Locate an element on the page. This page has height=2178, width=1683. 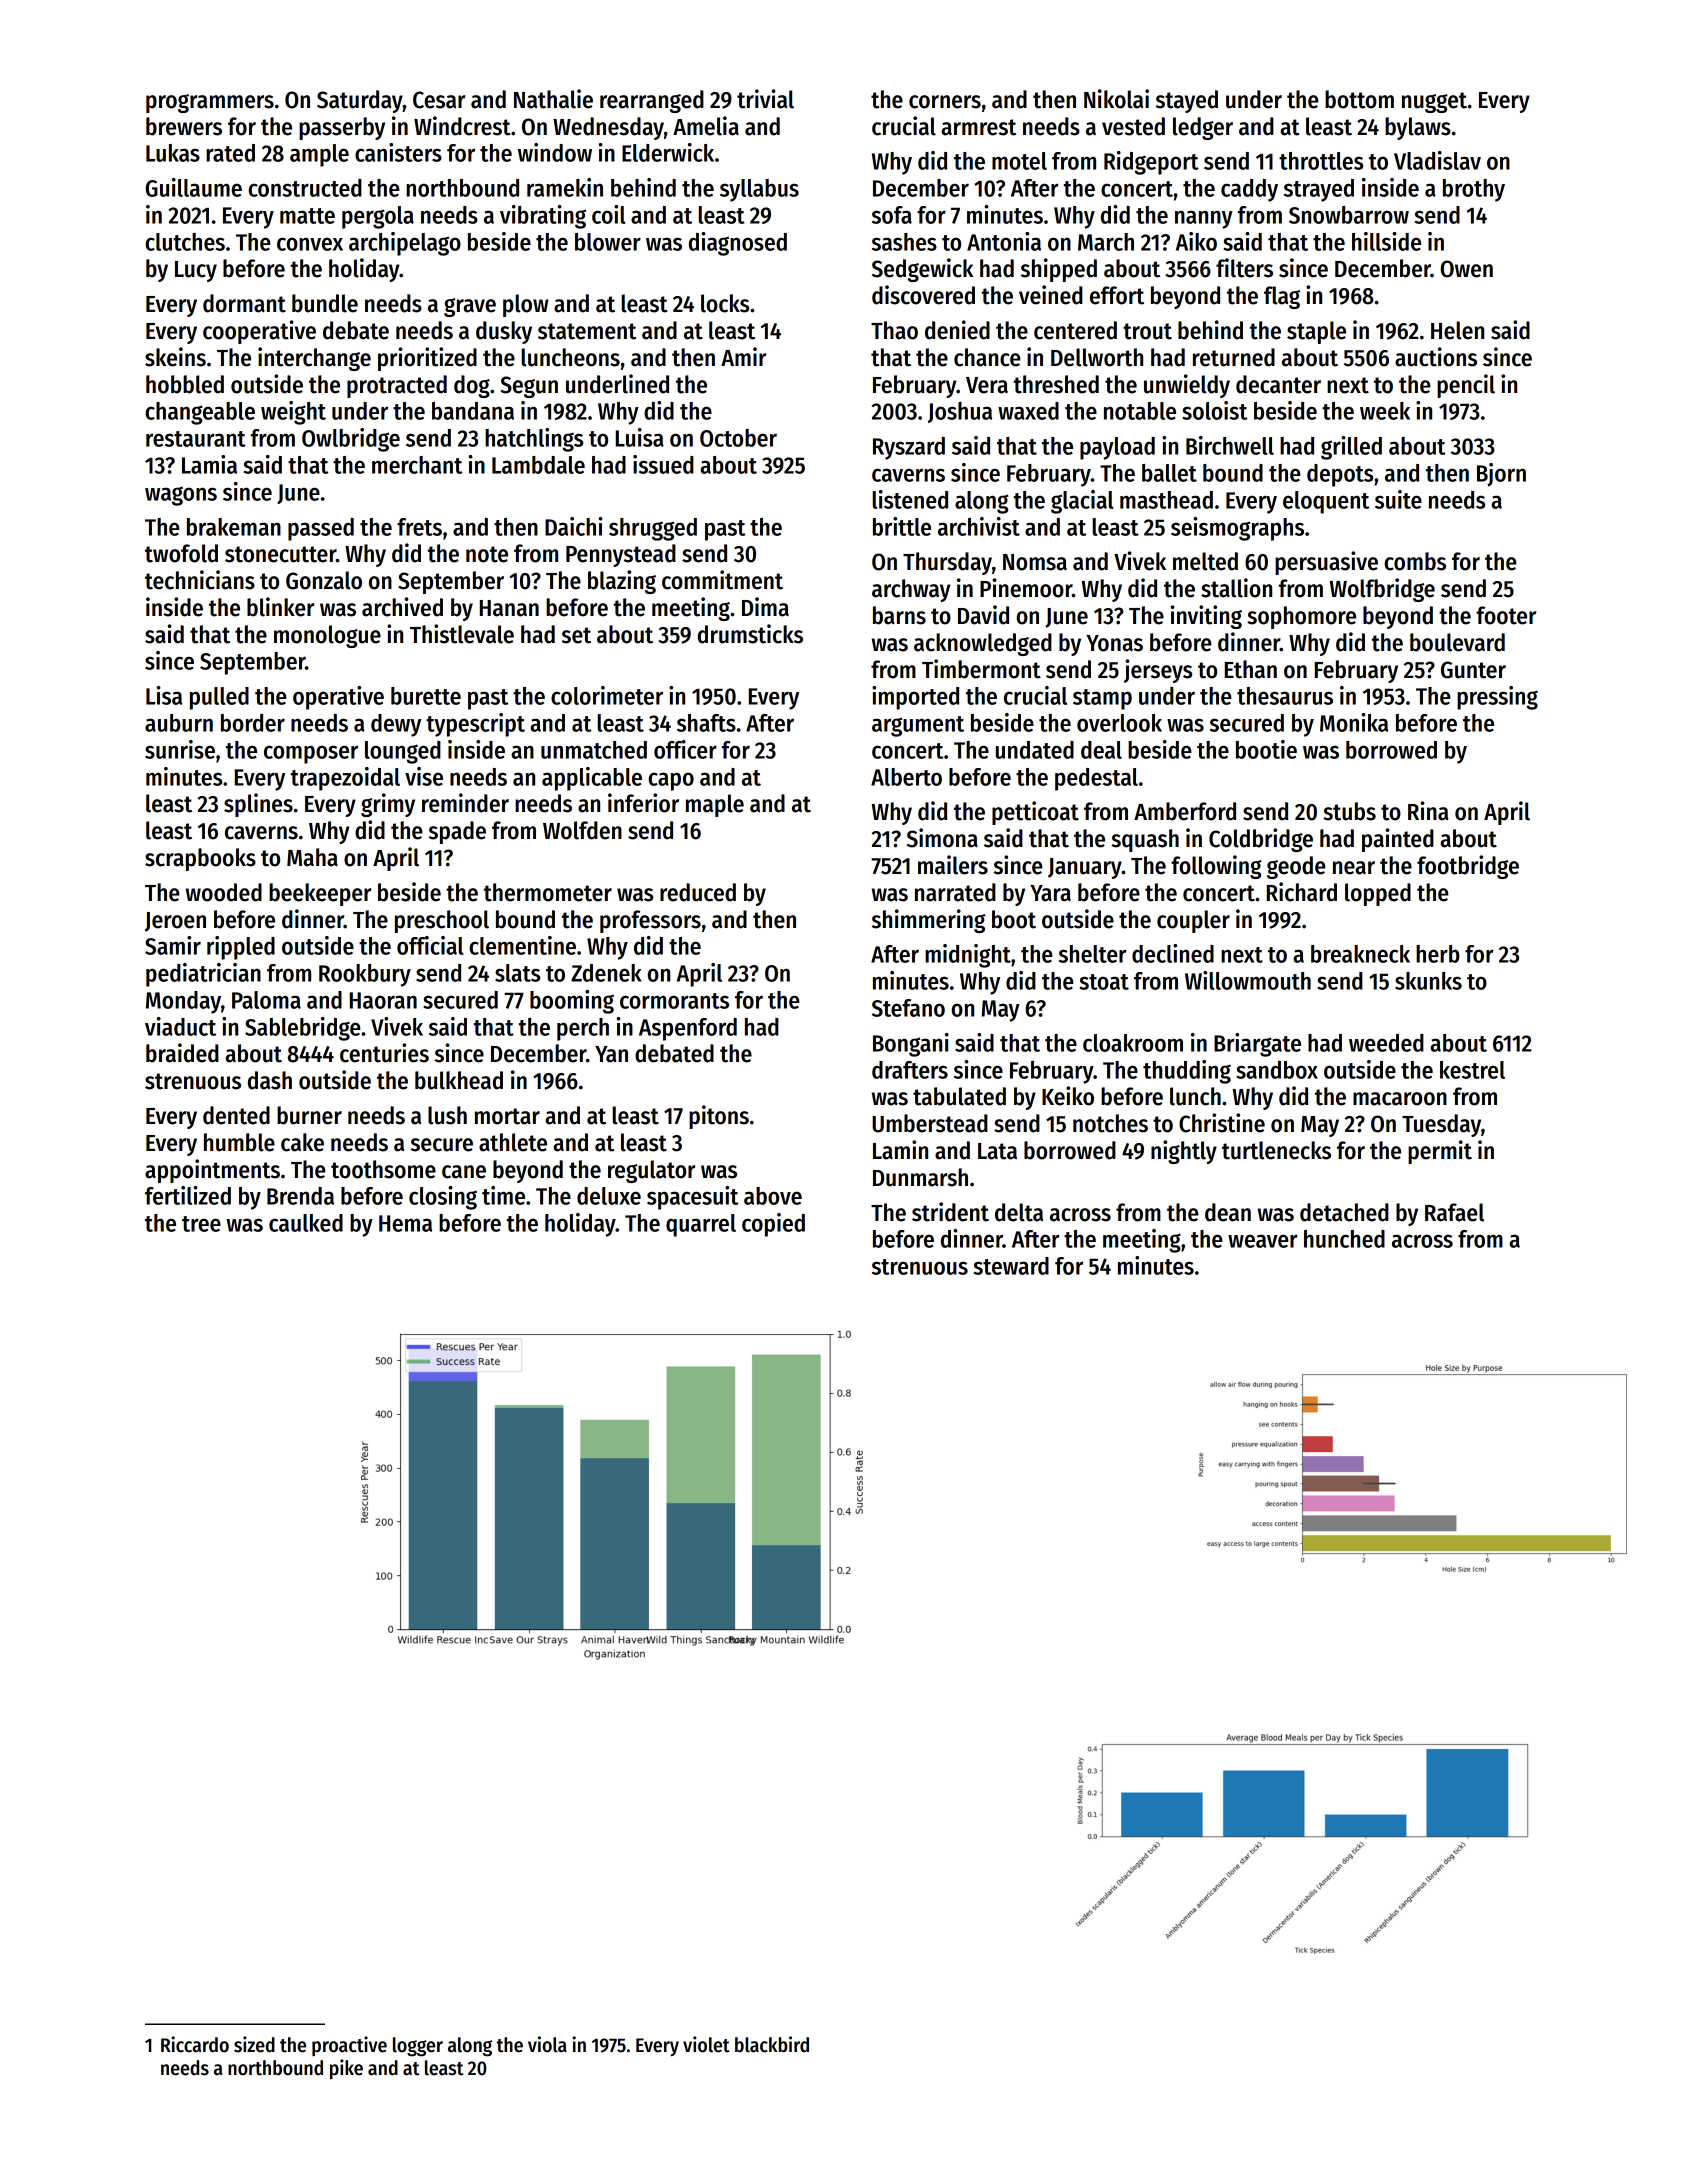
Nathalie is located at coordinates (553, 99).
